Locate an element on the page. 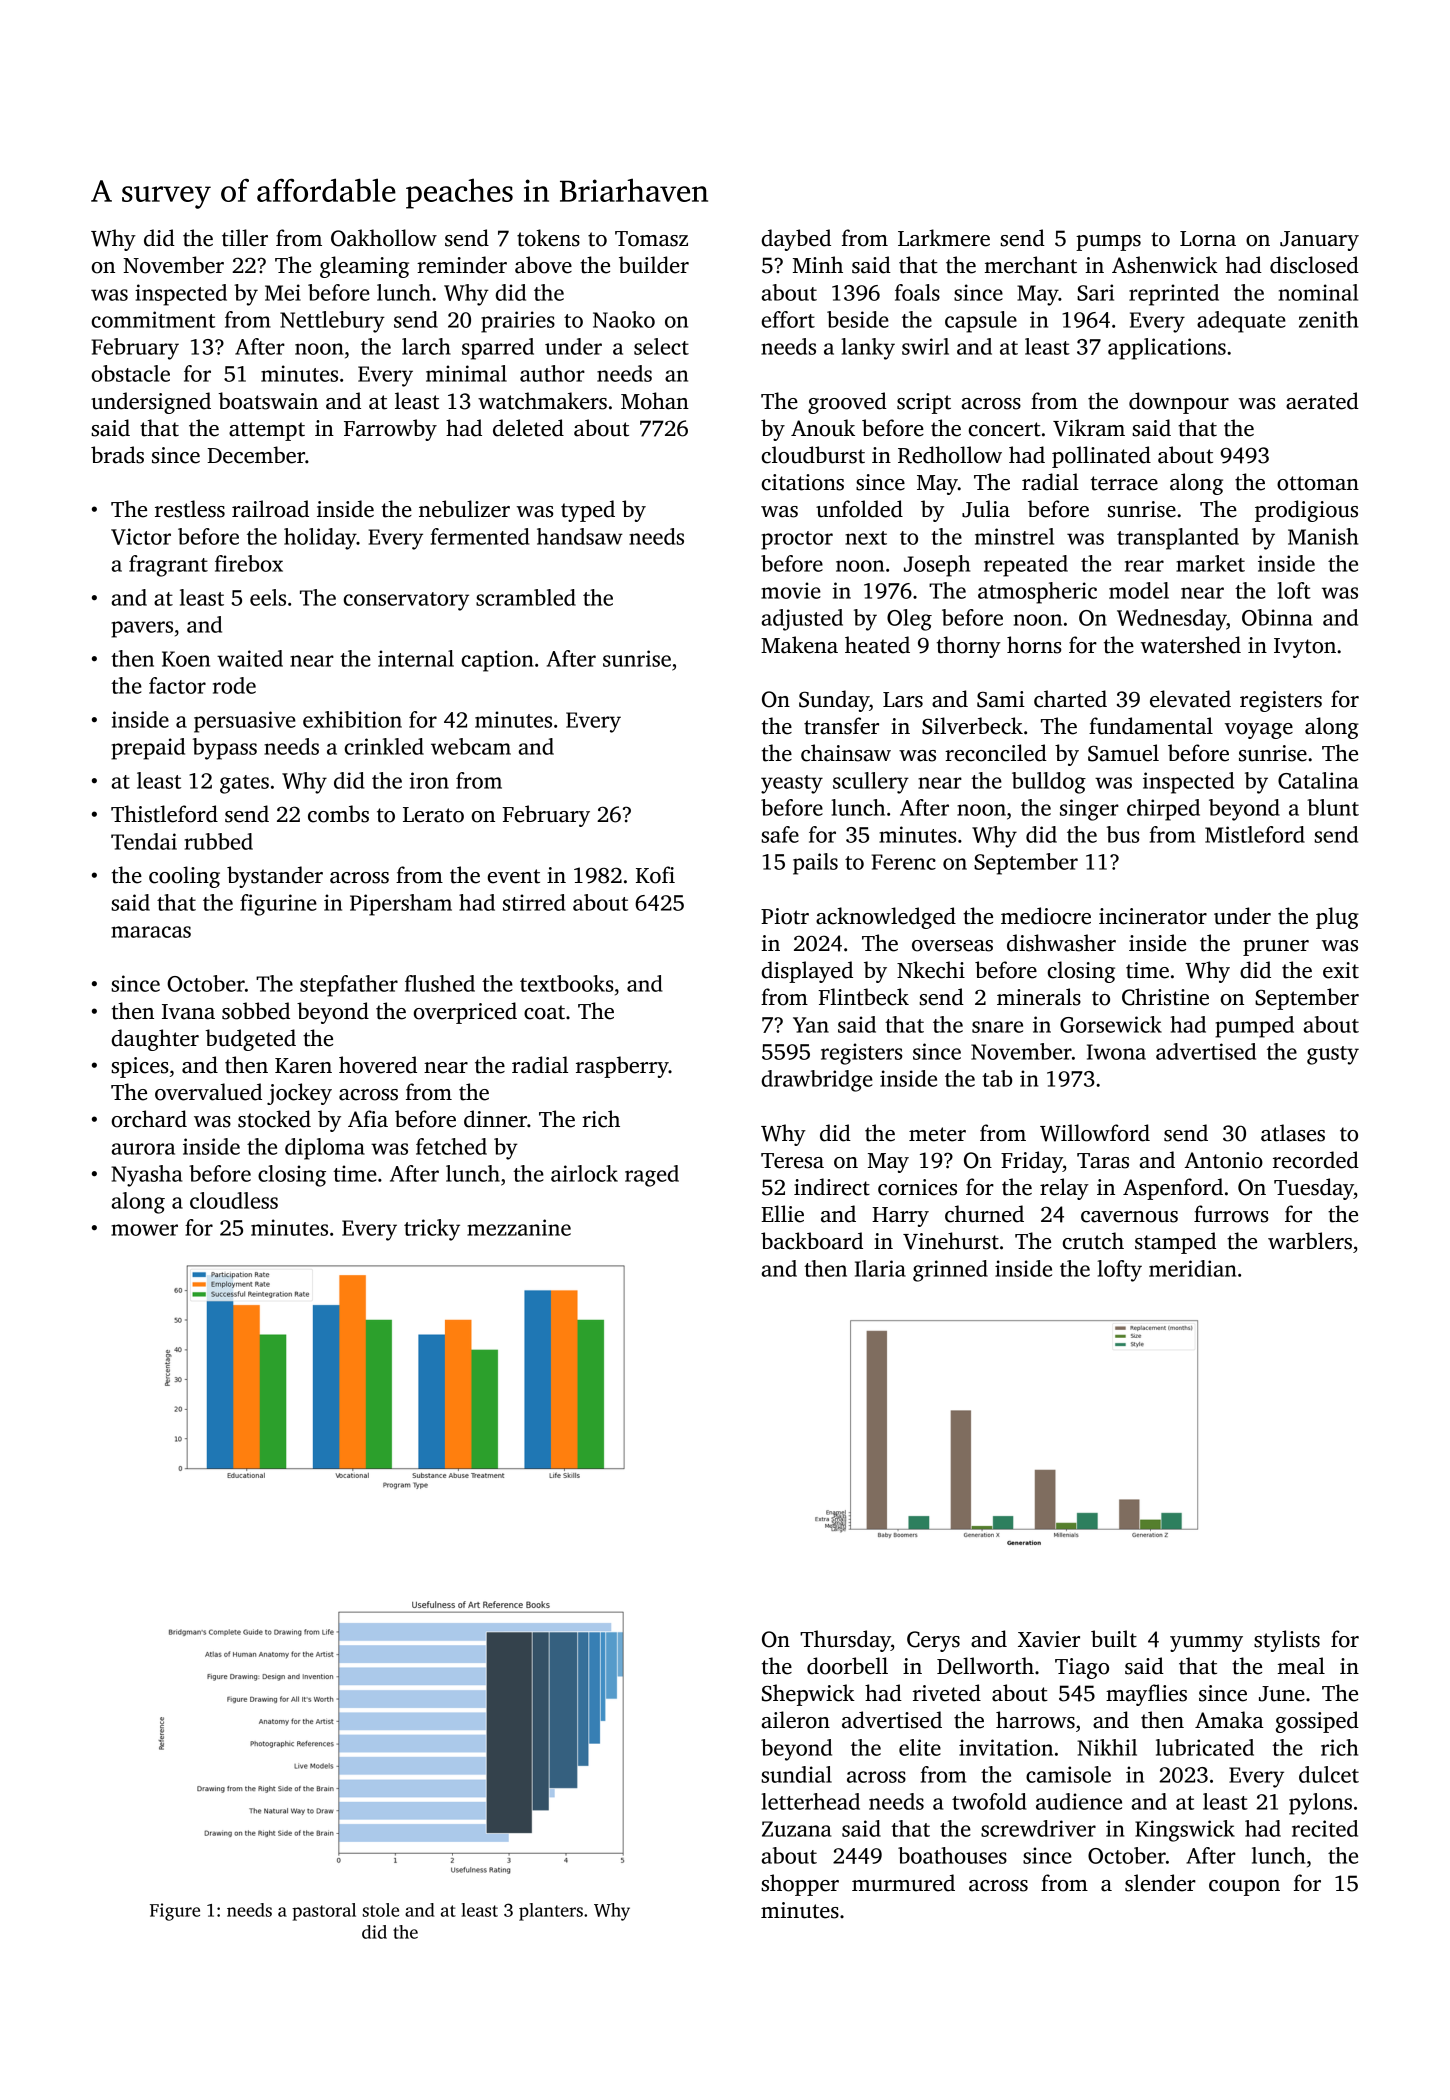 This image has width=1450, height=2100. daughter is located at coordinates (155, 1040).
